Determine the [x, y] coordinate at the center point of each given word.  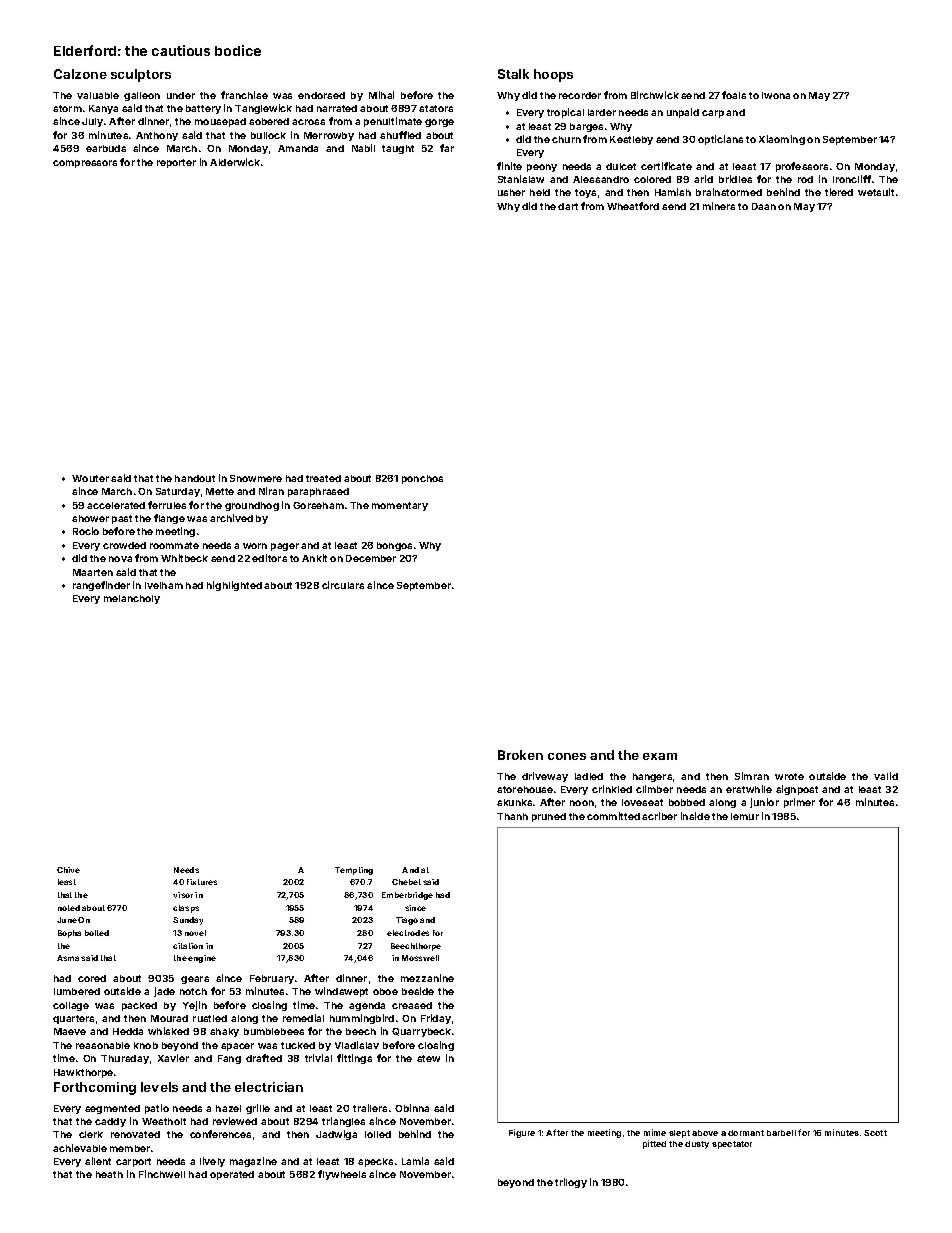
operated [232, 1175]
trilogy [571, 1183]
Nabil [363, 148]
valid [886, 776]
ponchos [422, 479]
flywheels [342, 1175]
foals [734, 95]
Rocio [86, 531]
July [92, 122]
